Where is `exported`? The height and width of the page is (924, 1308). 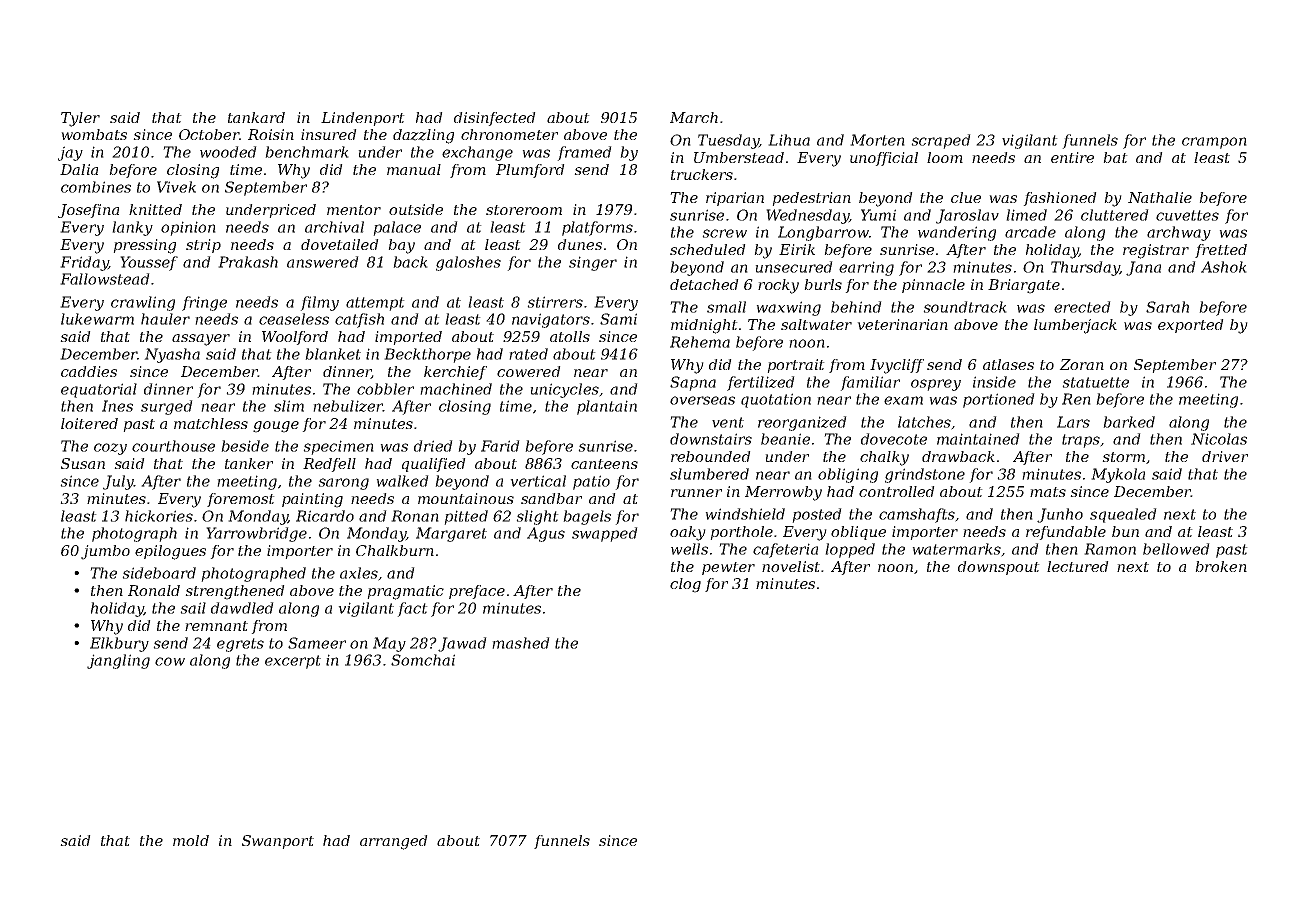 exported is located at coordinates (1191, 326).
